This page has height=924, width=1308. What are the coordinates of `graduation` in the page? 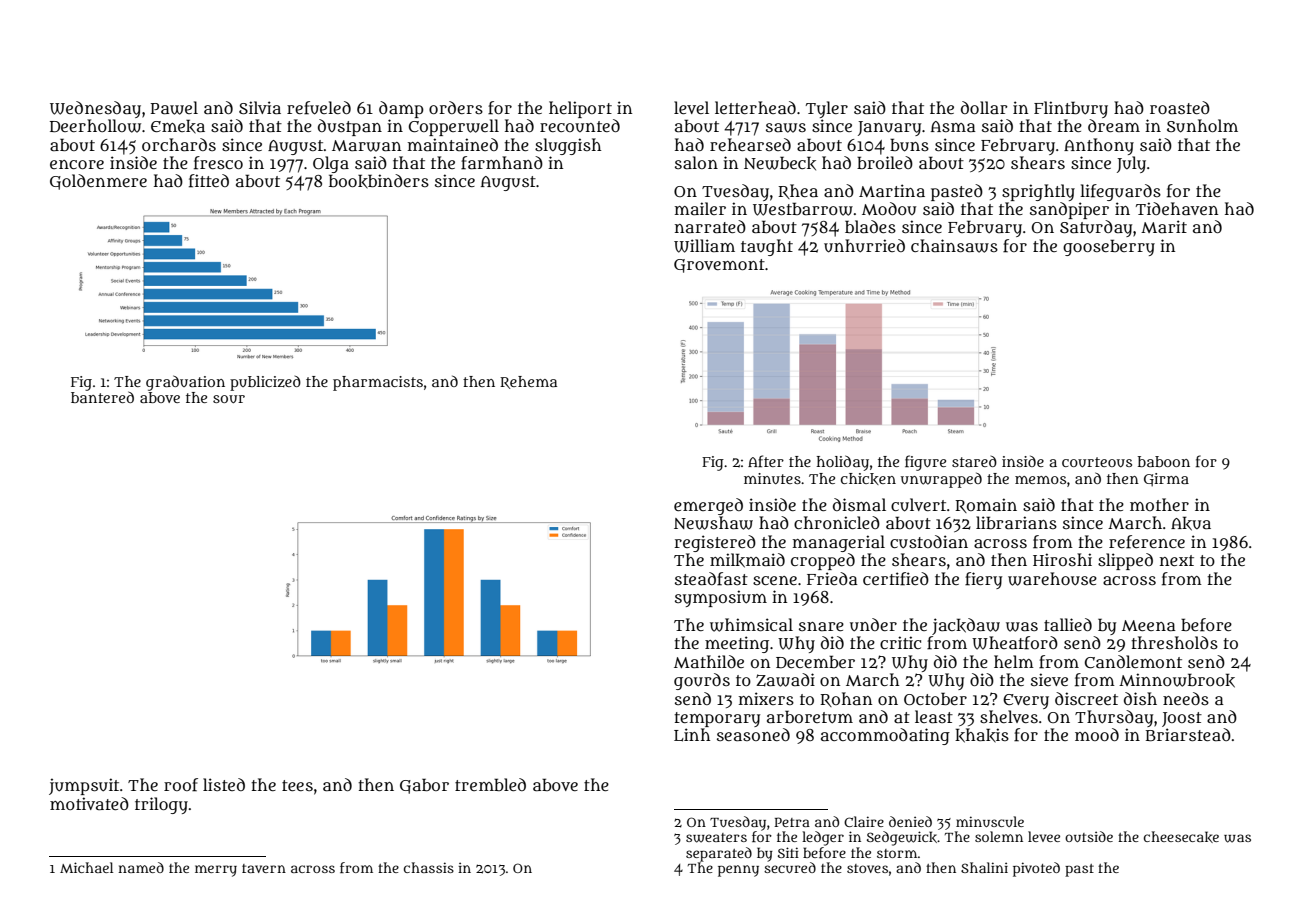 It's located at (185, 383).
